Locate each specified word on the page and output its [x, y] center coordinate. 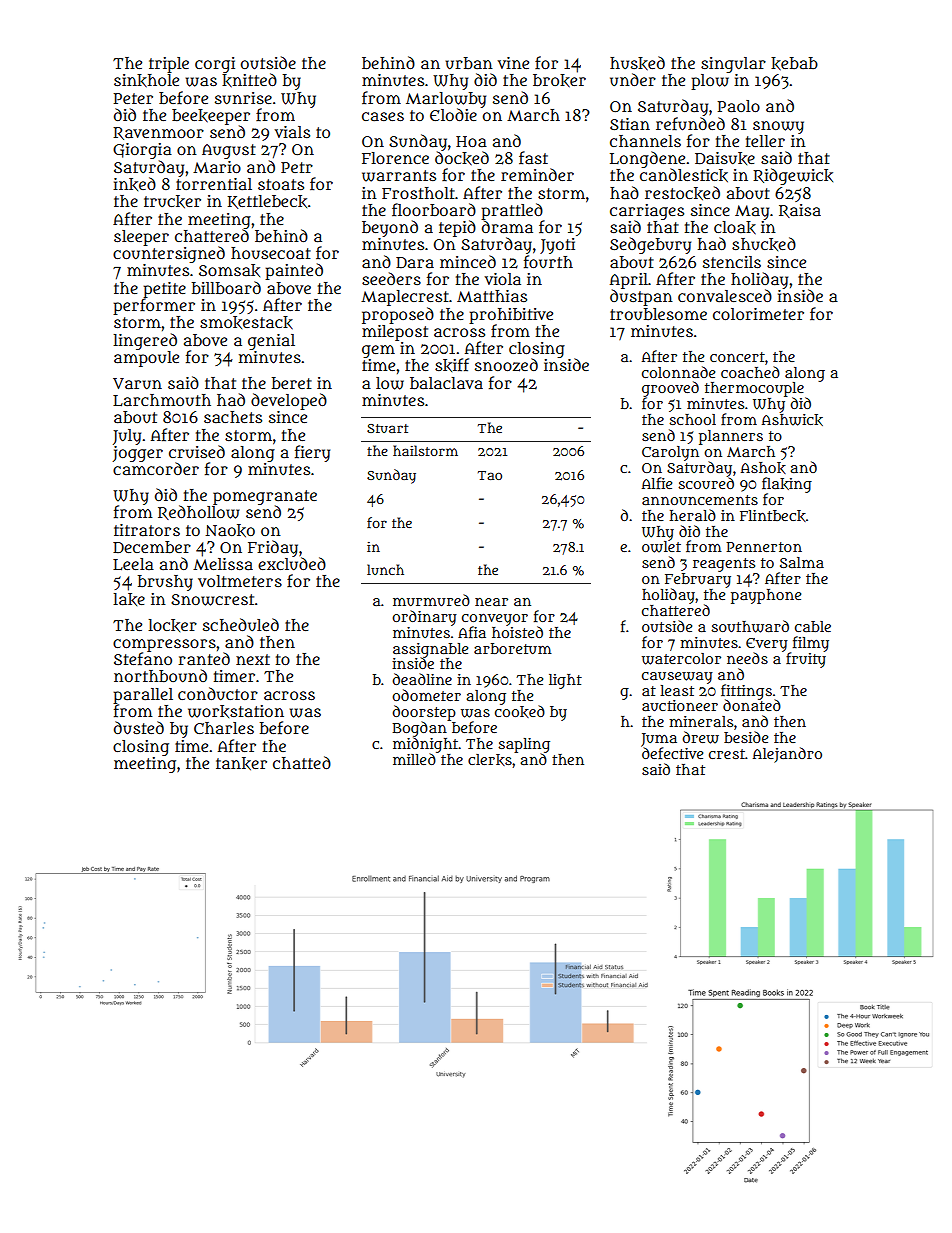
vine [513, 63]
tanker [241, 764]
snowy [778, 127]
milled [414, 759]
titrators [147, 530]
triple [169, 65]
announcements [700, 500]
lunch [385, 569]
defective [672, 753]
